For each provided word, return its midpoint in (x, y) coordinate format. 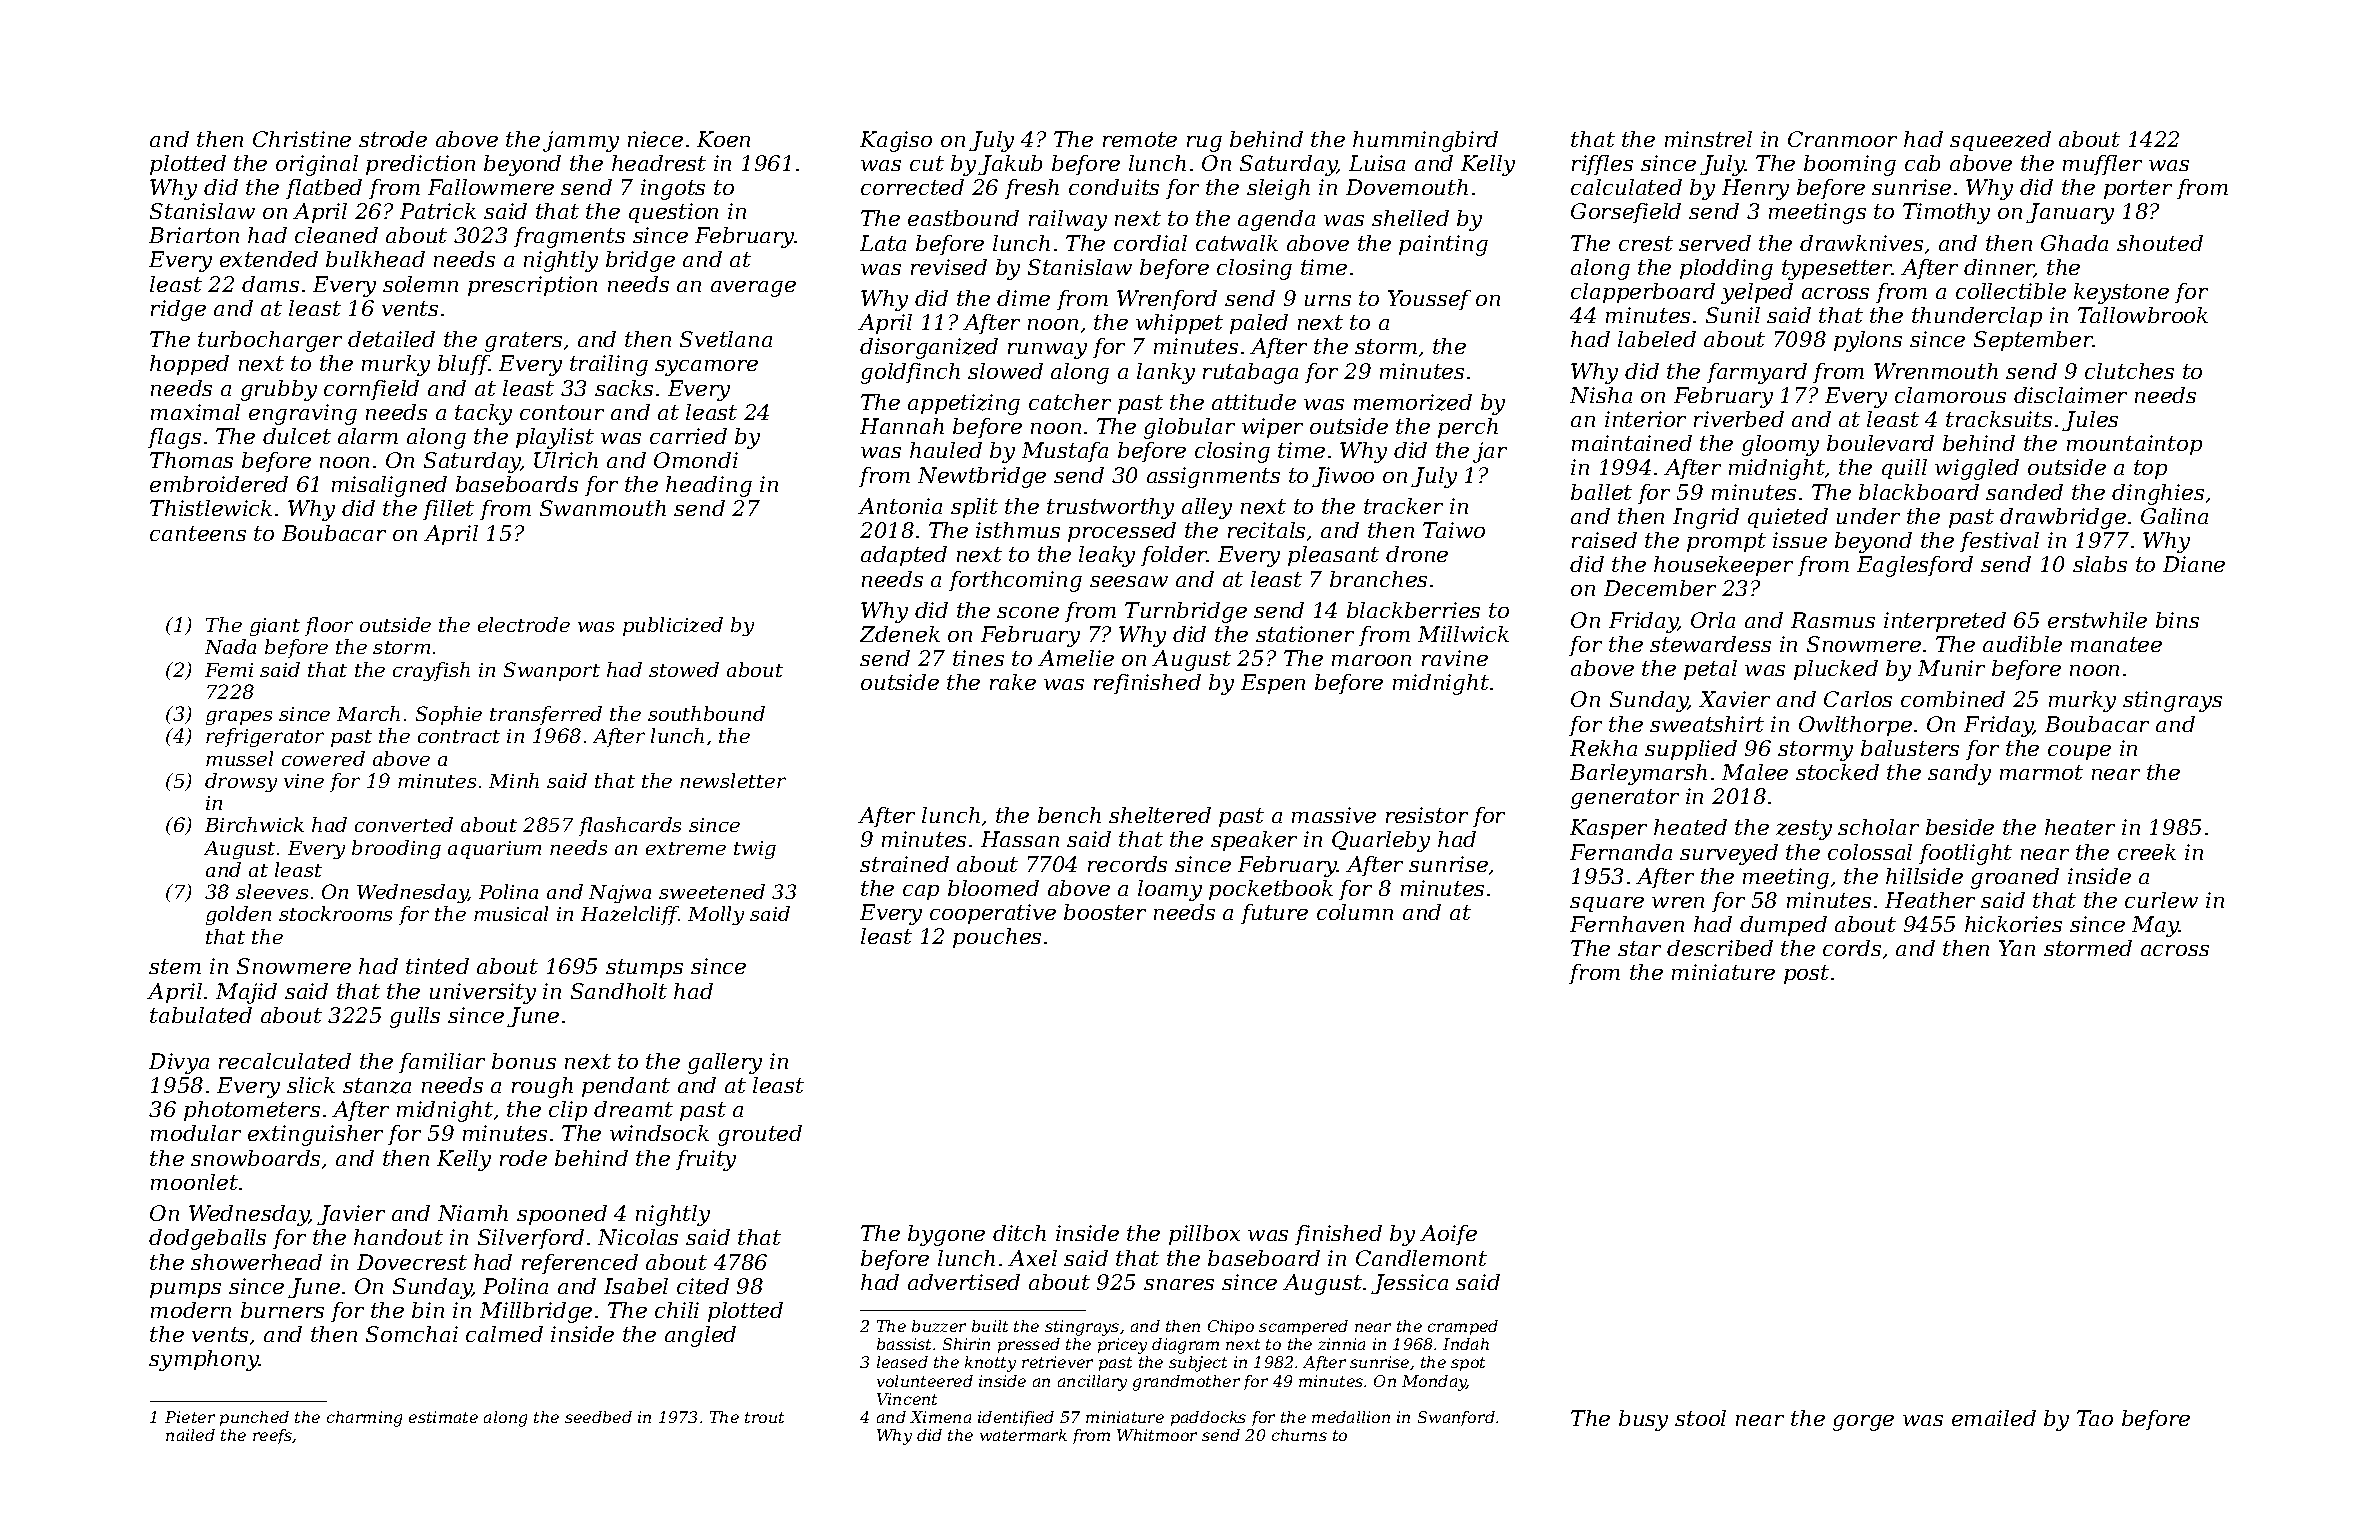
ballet (1601, 492)
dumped (1783, 926)
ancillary (1092, 1383)
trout (764, 1417)
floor (329, 626)
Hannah (902, 426)
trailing (609, 365)
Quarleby (1381, 841)
